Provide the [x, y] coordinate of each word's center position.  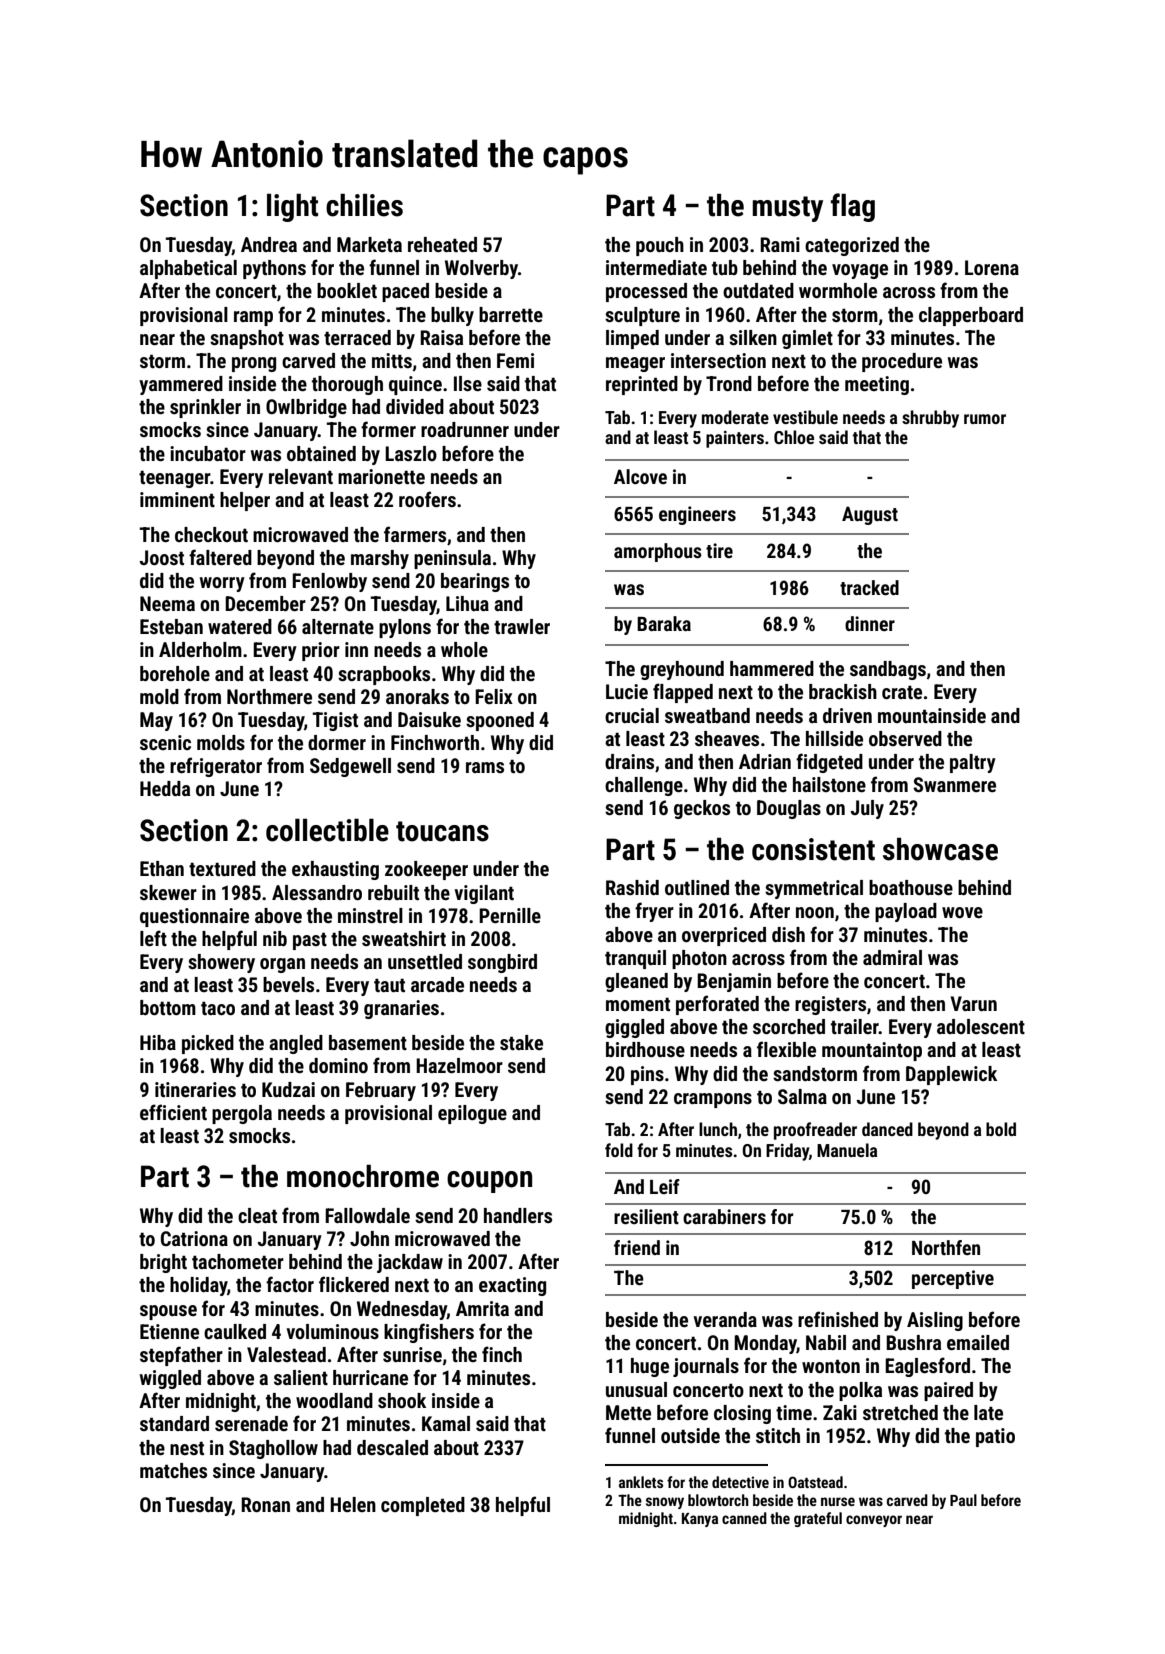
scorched [789, 1026]
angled [296, 1044]
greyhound [682, 670]
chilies [364, 205]
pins [647, 1075]
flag [853, 207]
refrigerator [216, 767]
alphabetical [188, 269]
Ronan [265, 1504]
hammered [772, 668]
